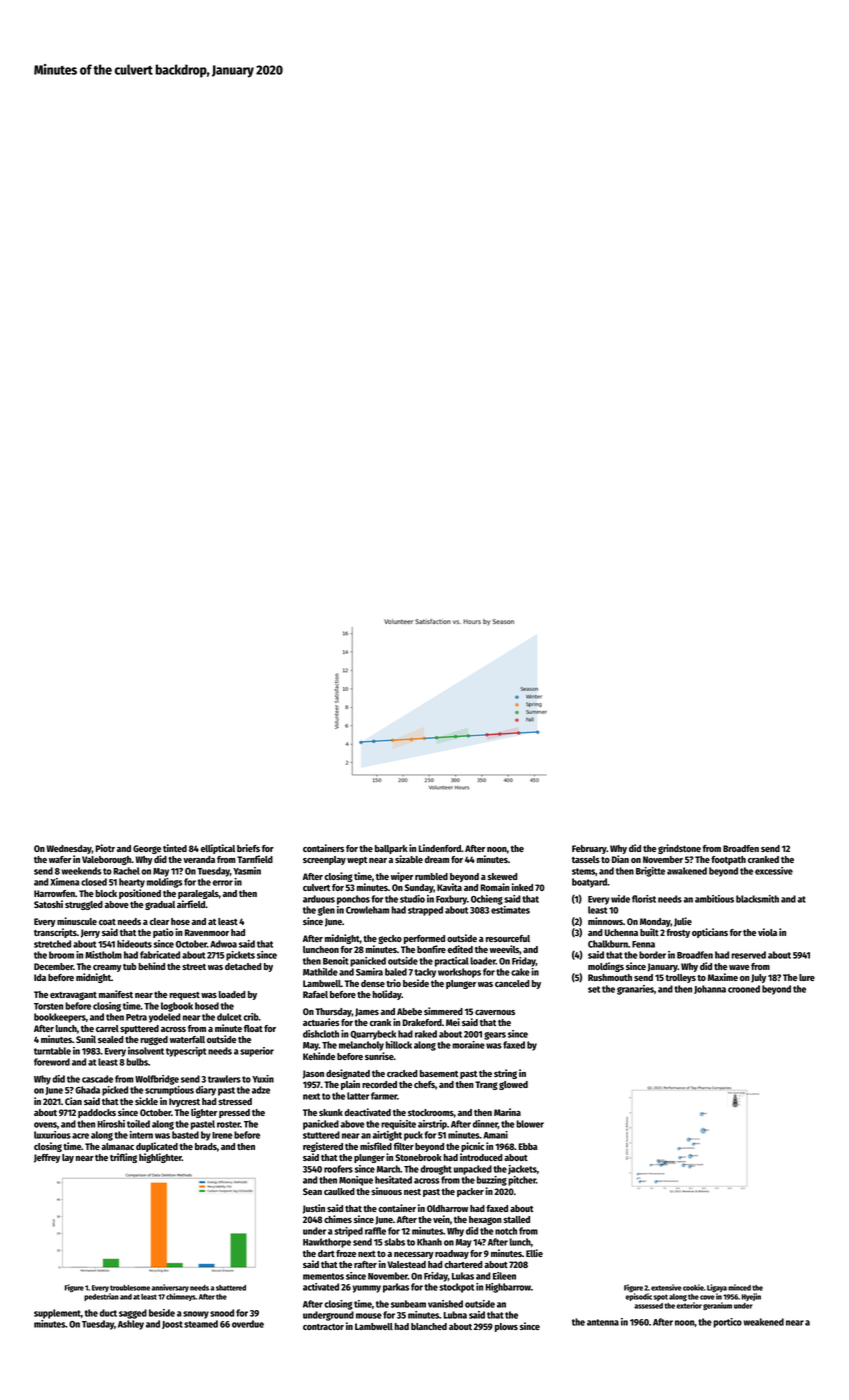  What do you see at coordinates (339, 1191) in the image?
I see `caulked` at bounding box center [339, 1191].
